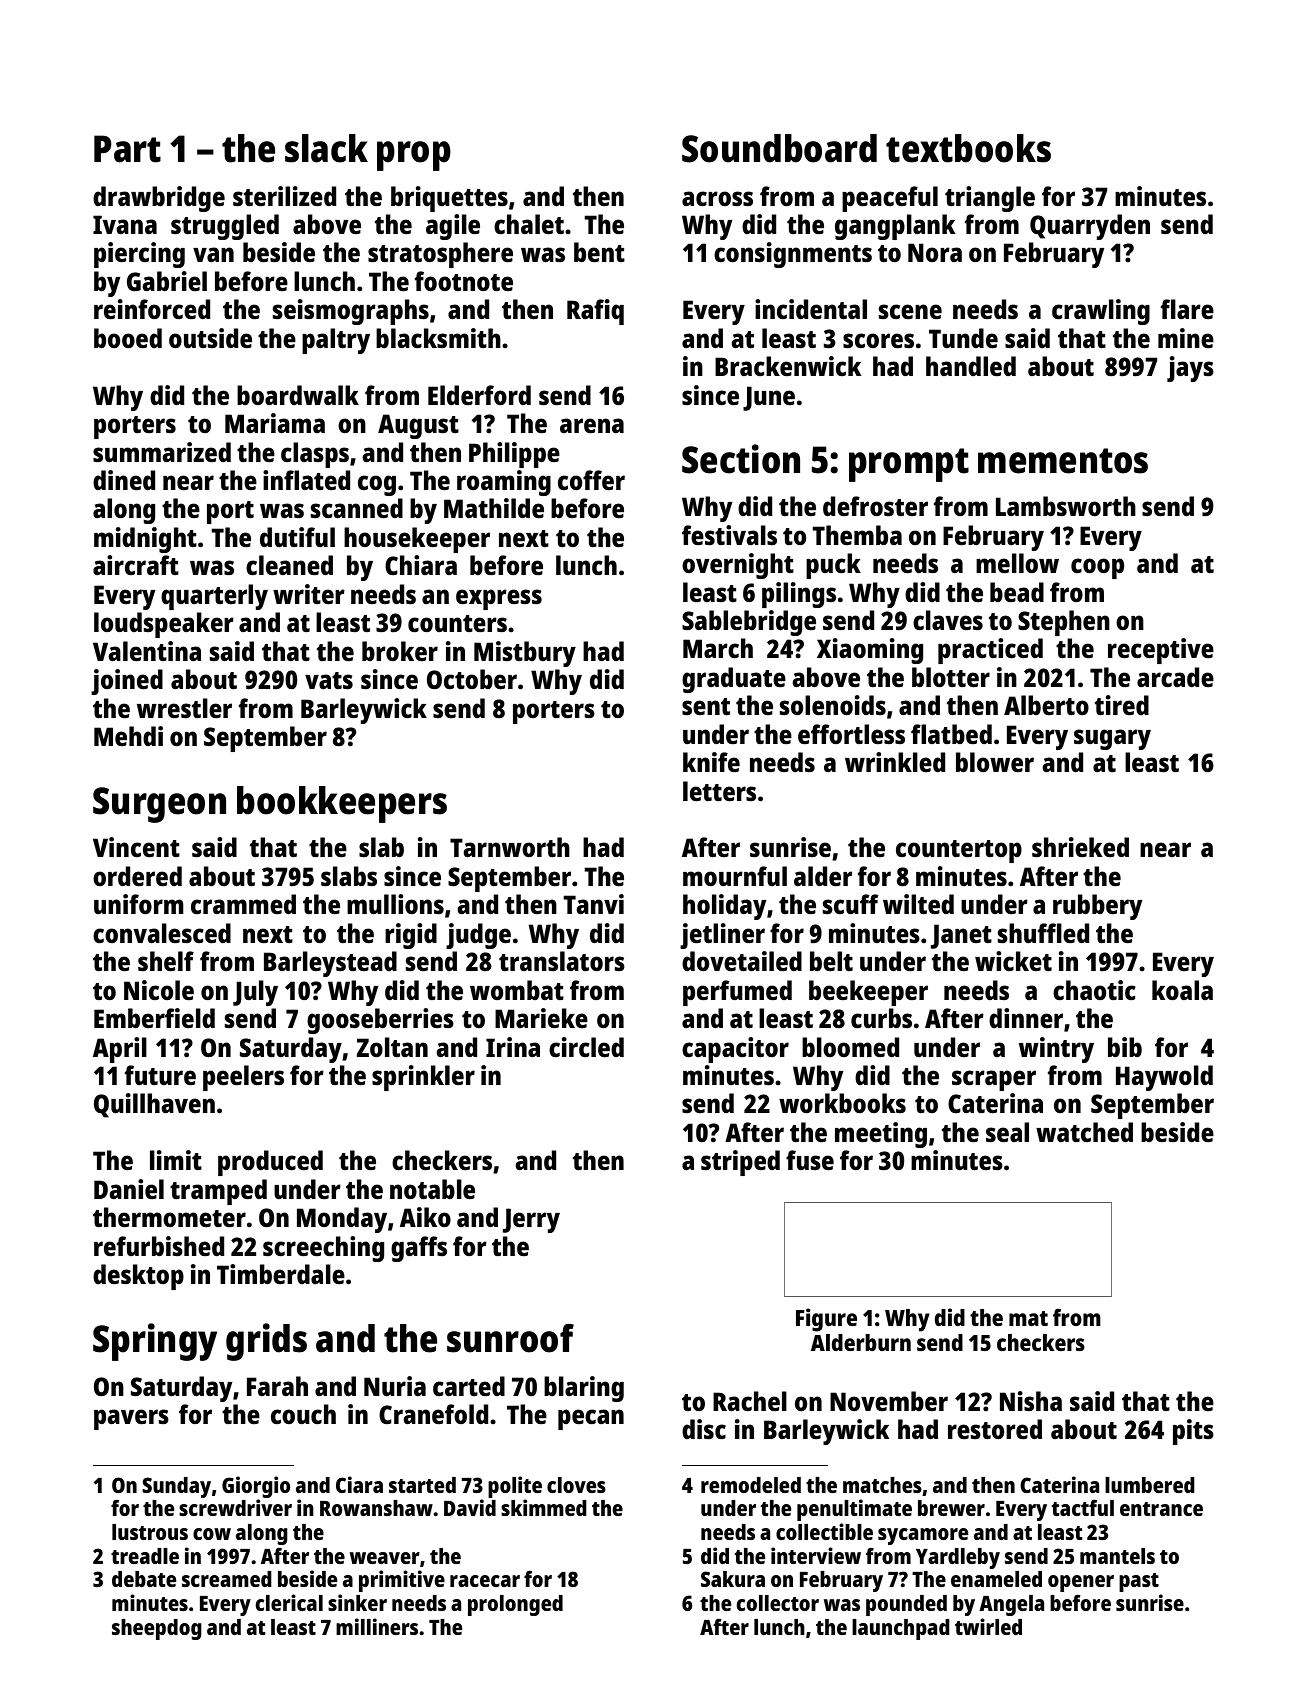 The height and width of the page is (1691, 1307). What do you see at coordinates (1182, 990) in the page?
I see `koala` at bounding box center [1182, 990].
